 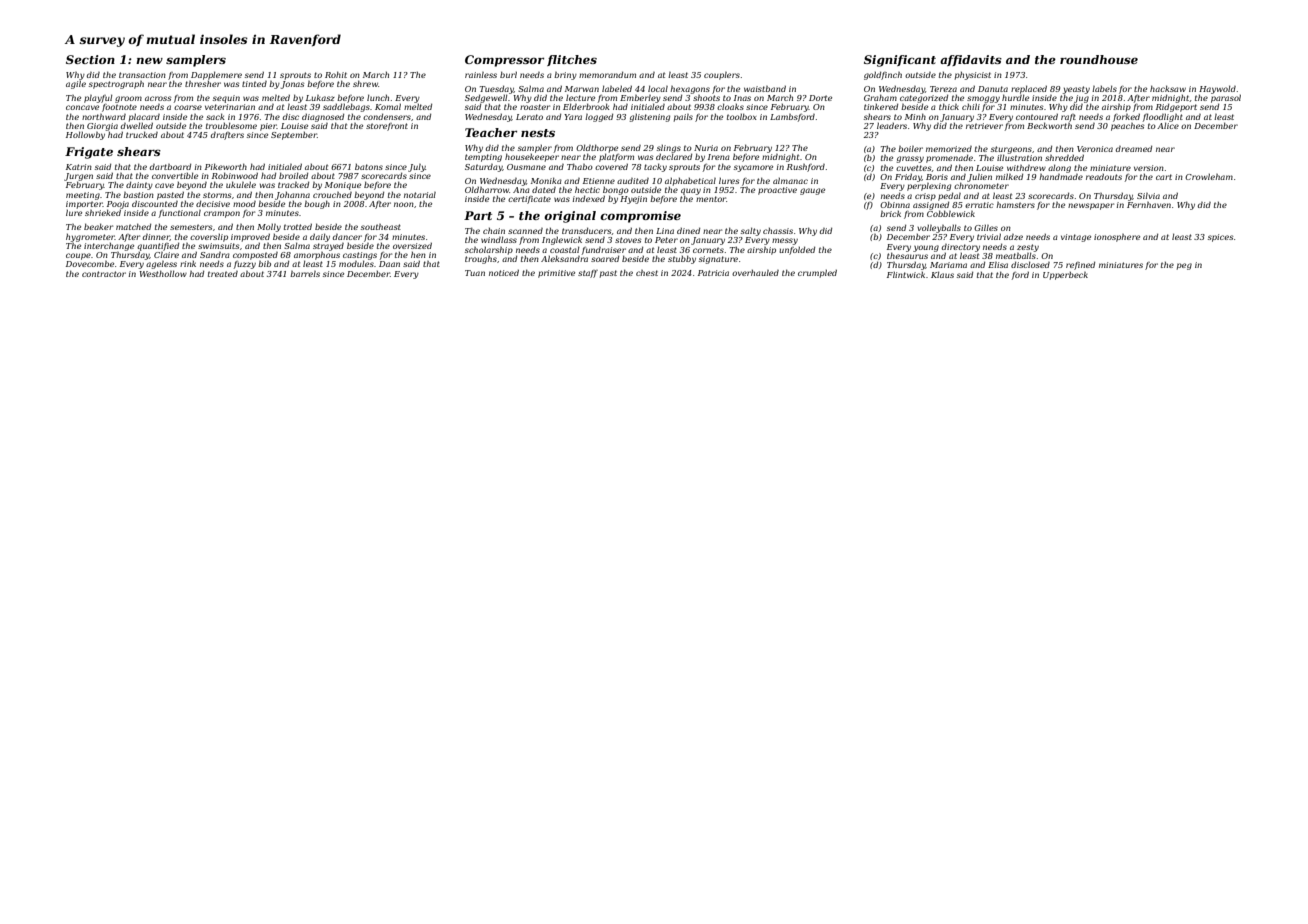 What do you see at coordinates (305, 274) in the page?
I see `barrels` at bounding box center [305, 274].
